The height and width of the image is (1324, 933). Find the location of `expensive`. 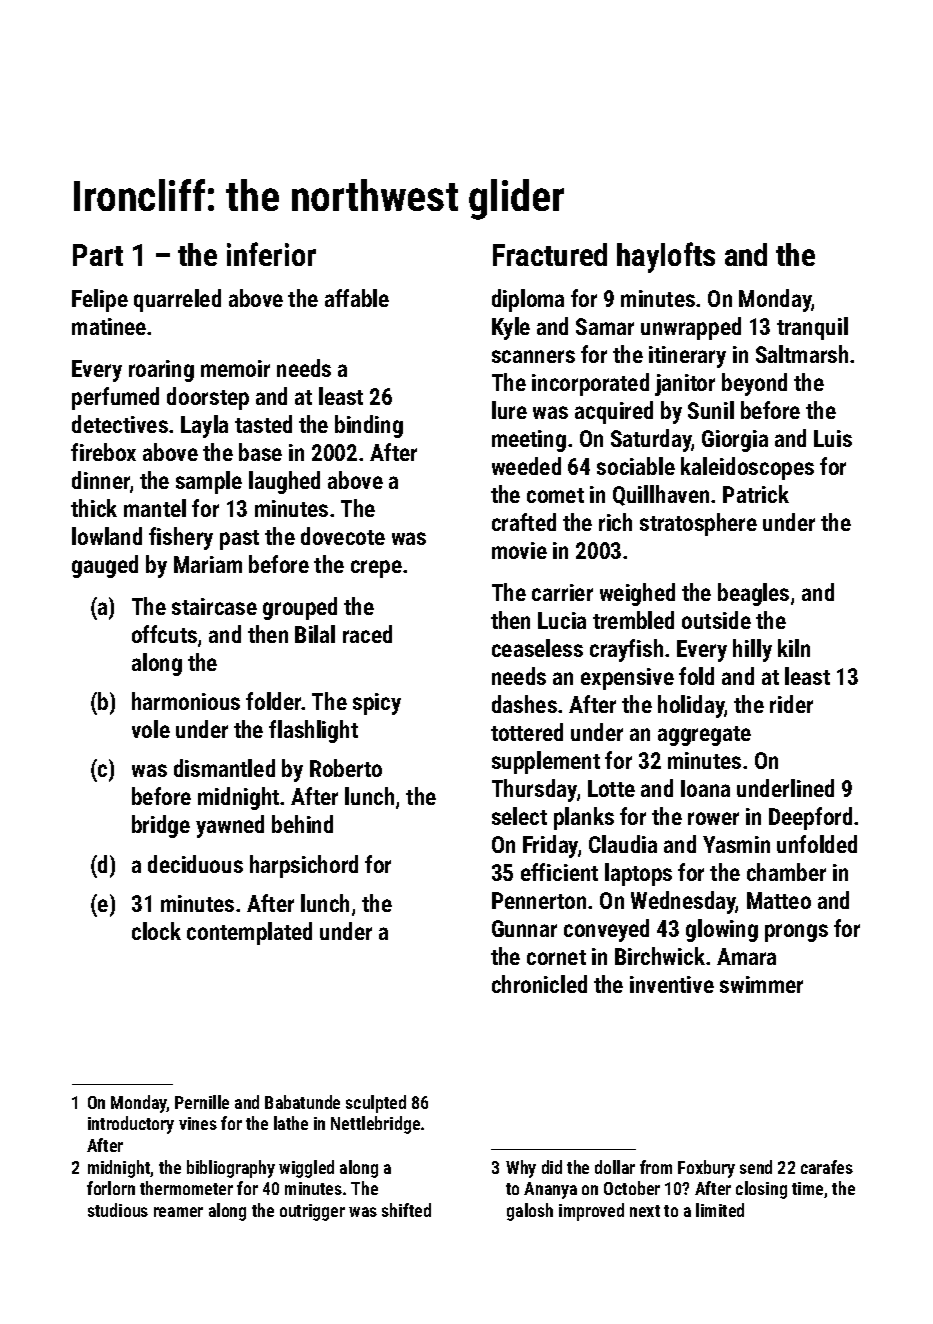

expensive is located at coordinates (627, 679).
